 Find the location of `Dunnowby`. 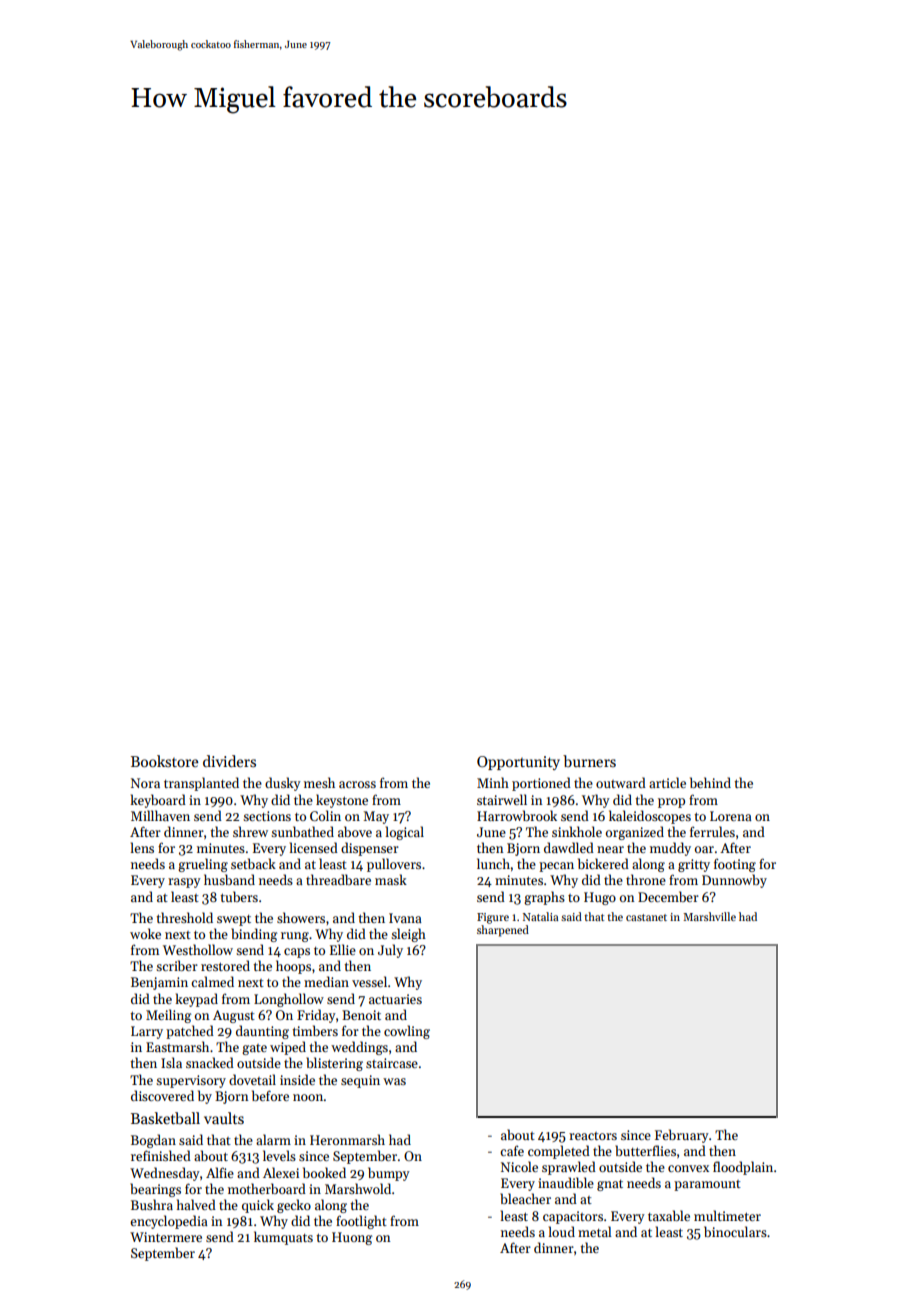

Dunnowby is located at coordinates (734, 881).
